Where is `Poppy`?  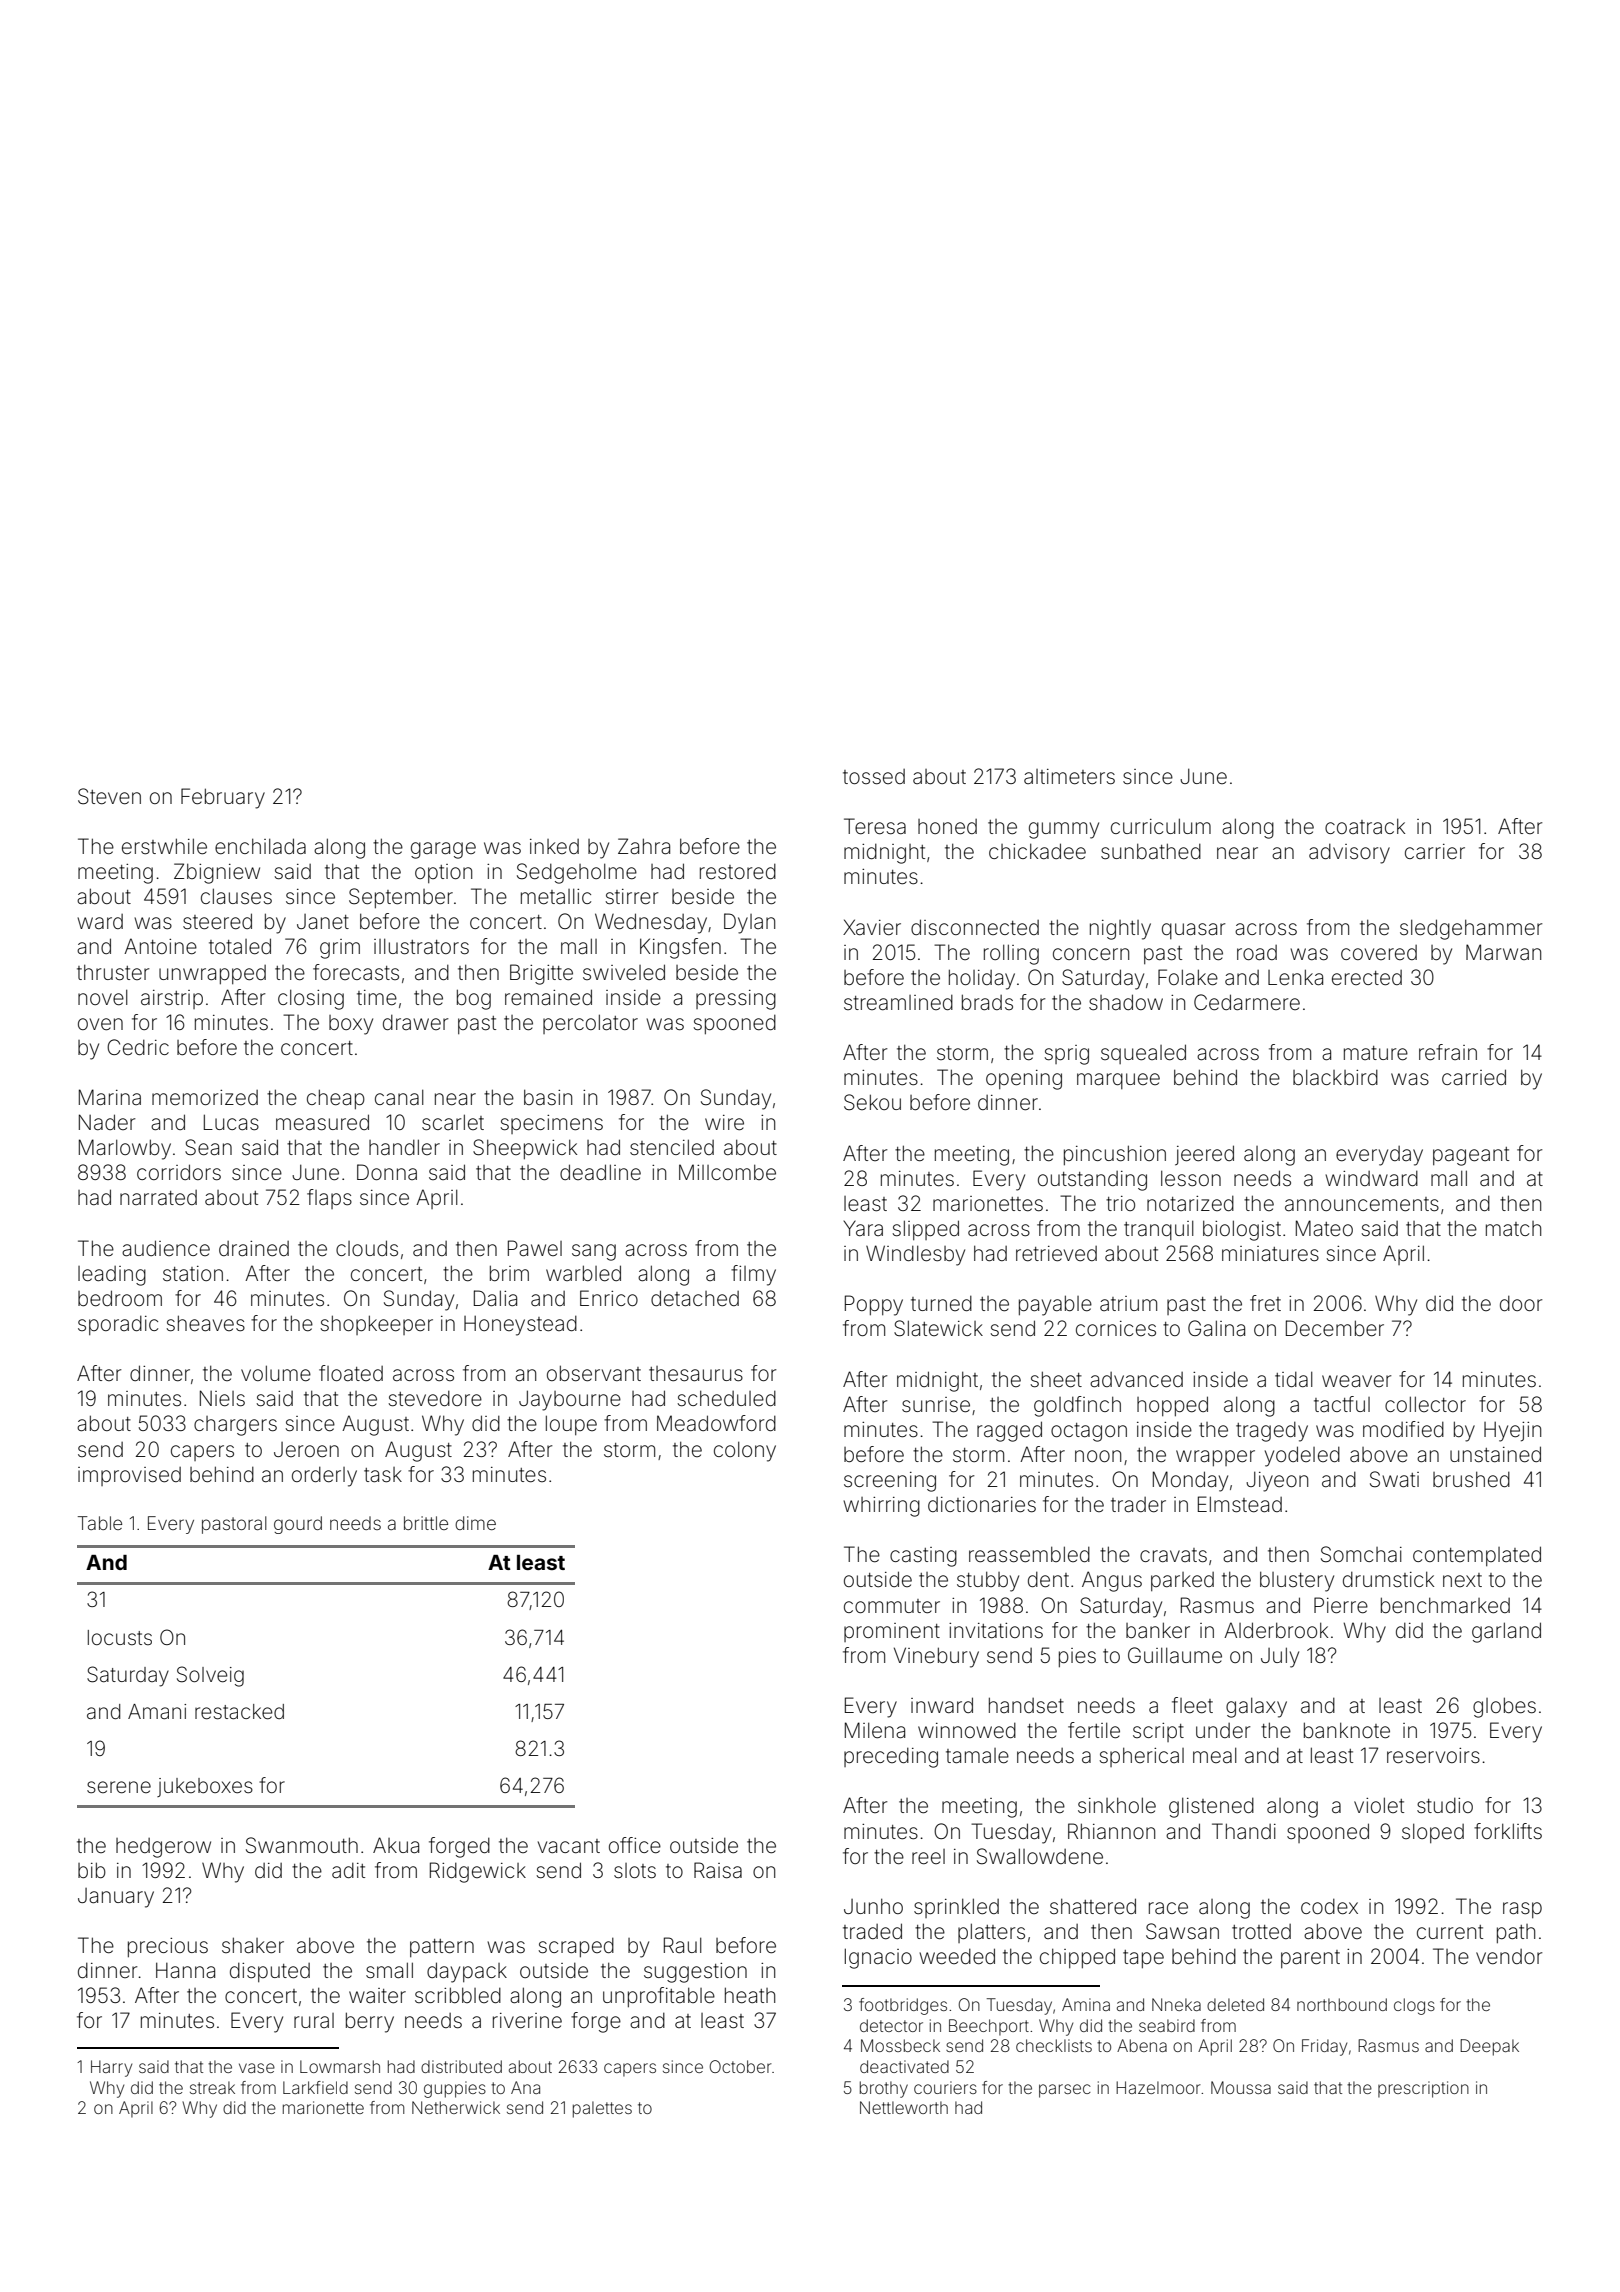
Poppy is located at coordinates (874, 1305).
